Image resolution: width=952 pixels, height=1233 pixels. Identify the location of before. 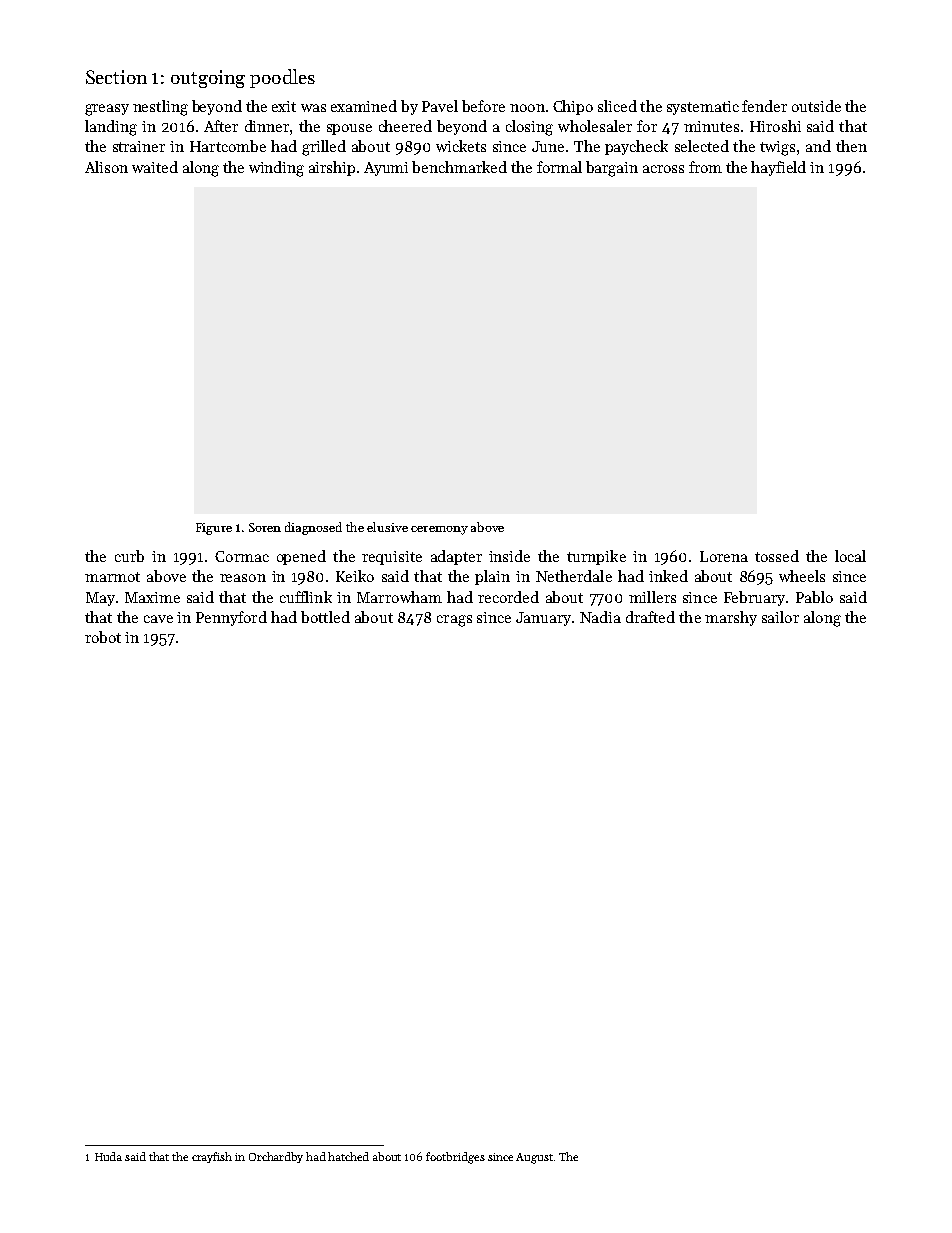
(483, 106).
